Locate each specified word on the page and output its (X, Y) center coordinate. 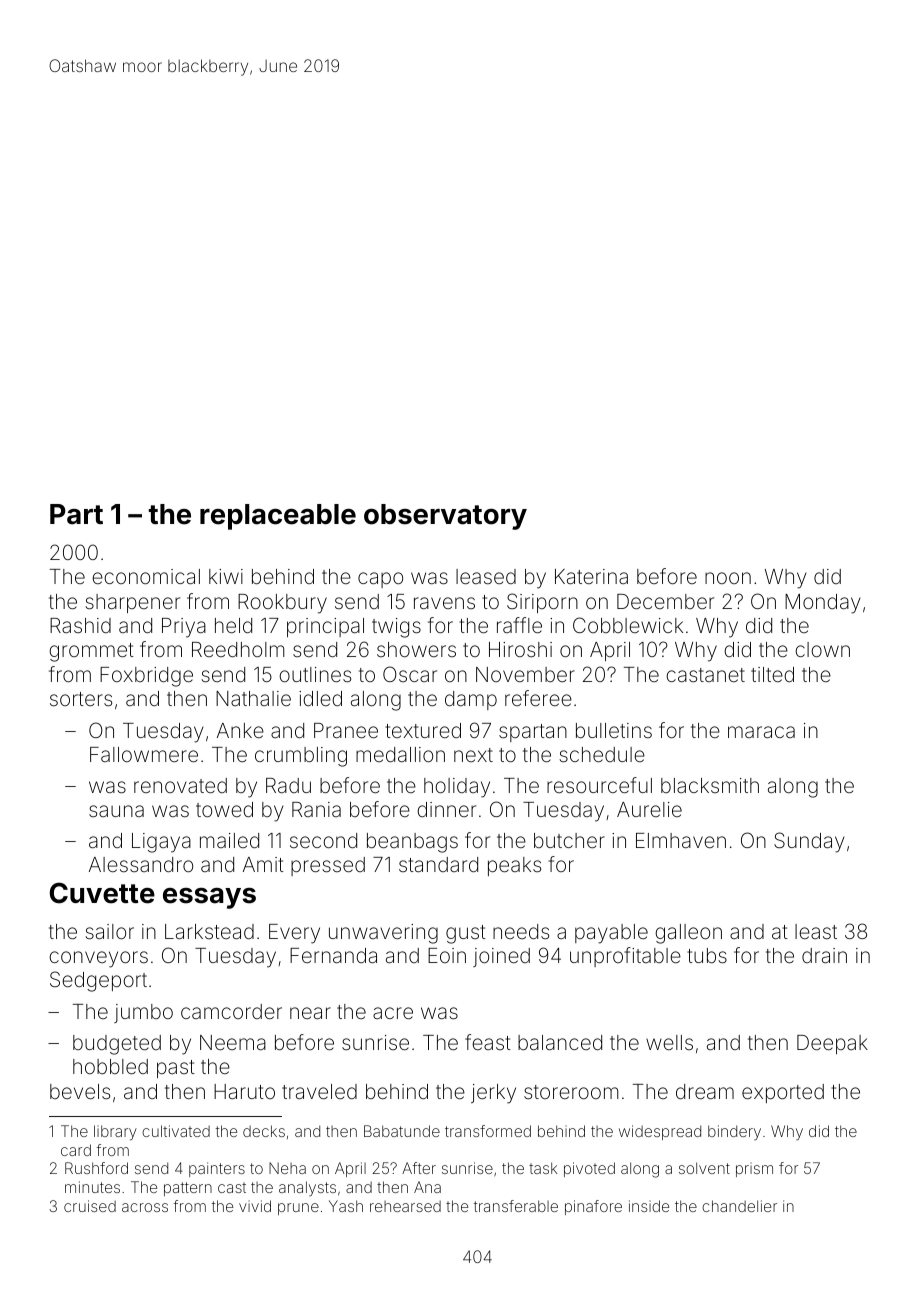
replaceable (278, 517)
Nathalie (253, 698)
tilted (772, 674)
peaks (514, 866)
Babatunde (402, 1131)
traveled (319, 1091)
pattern (188, 1189)
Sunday (809, 842)
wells (669, 1042)
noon (728, 578)
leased (486, 576)
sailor (109, 931)
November (525, 674)
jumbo (143, 1013)
